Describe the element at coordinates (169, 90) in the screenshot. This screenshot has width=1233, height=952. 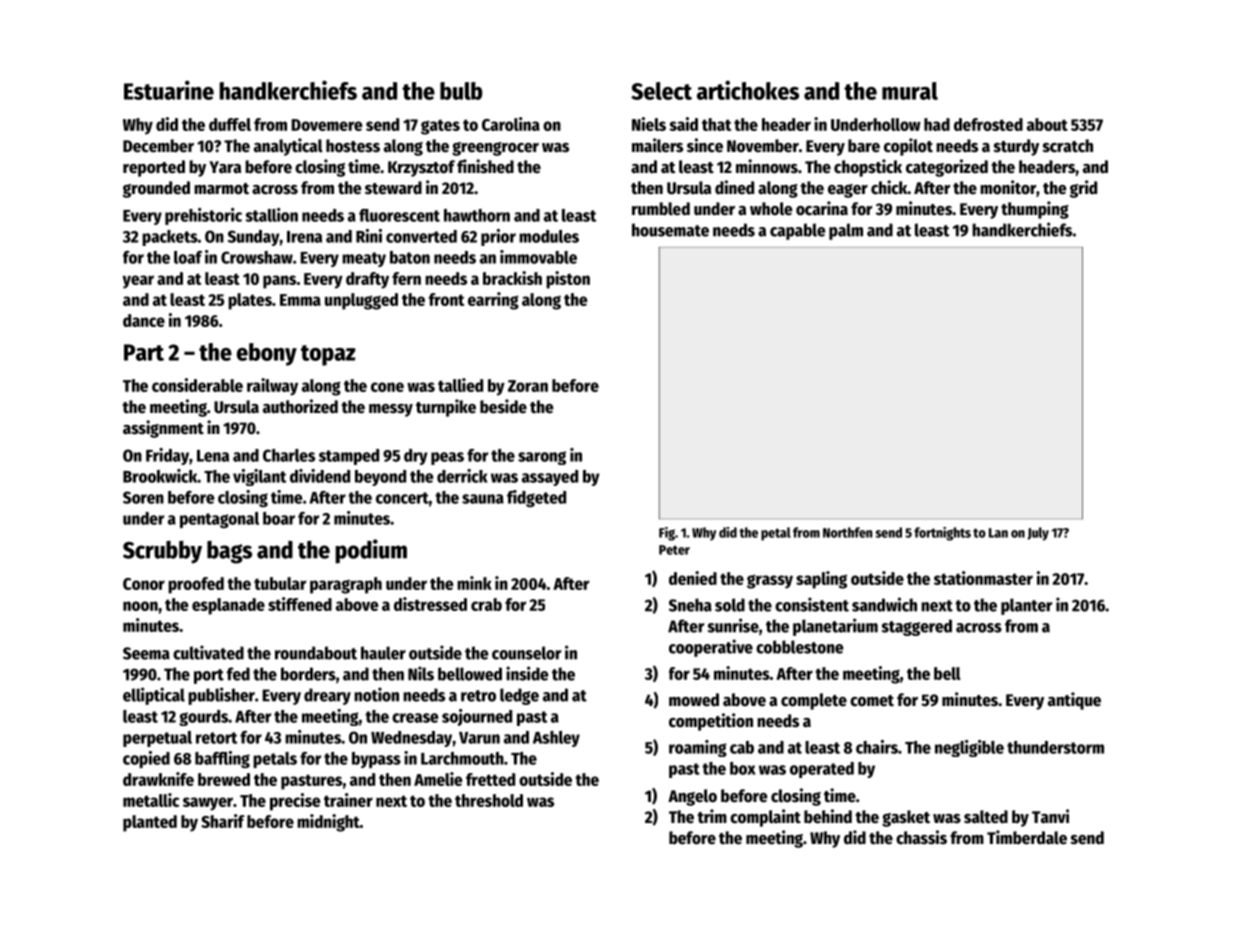
I see `Estuarine` at that location.
